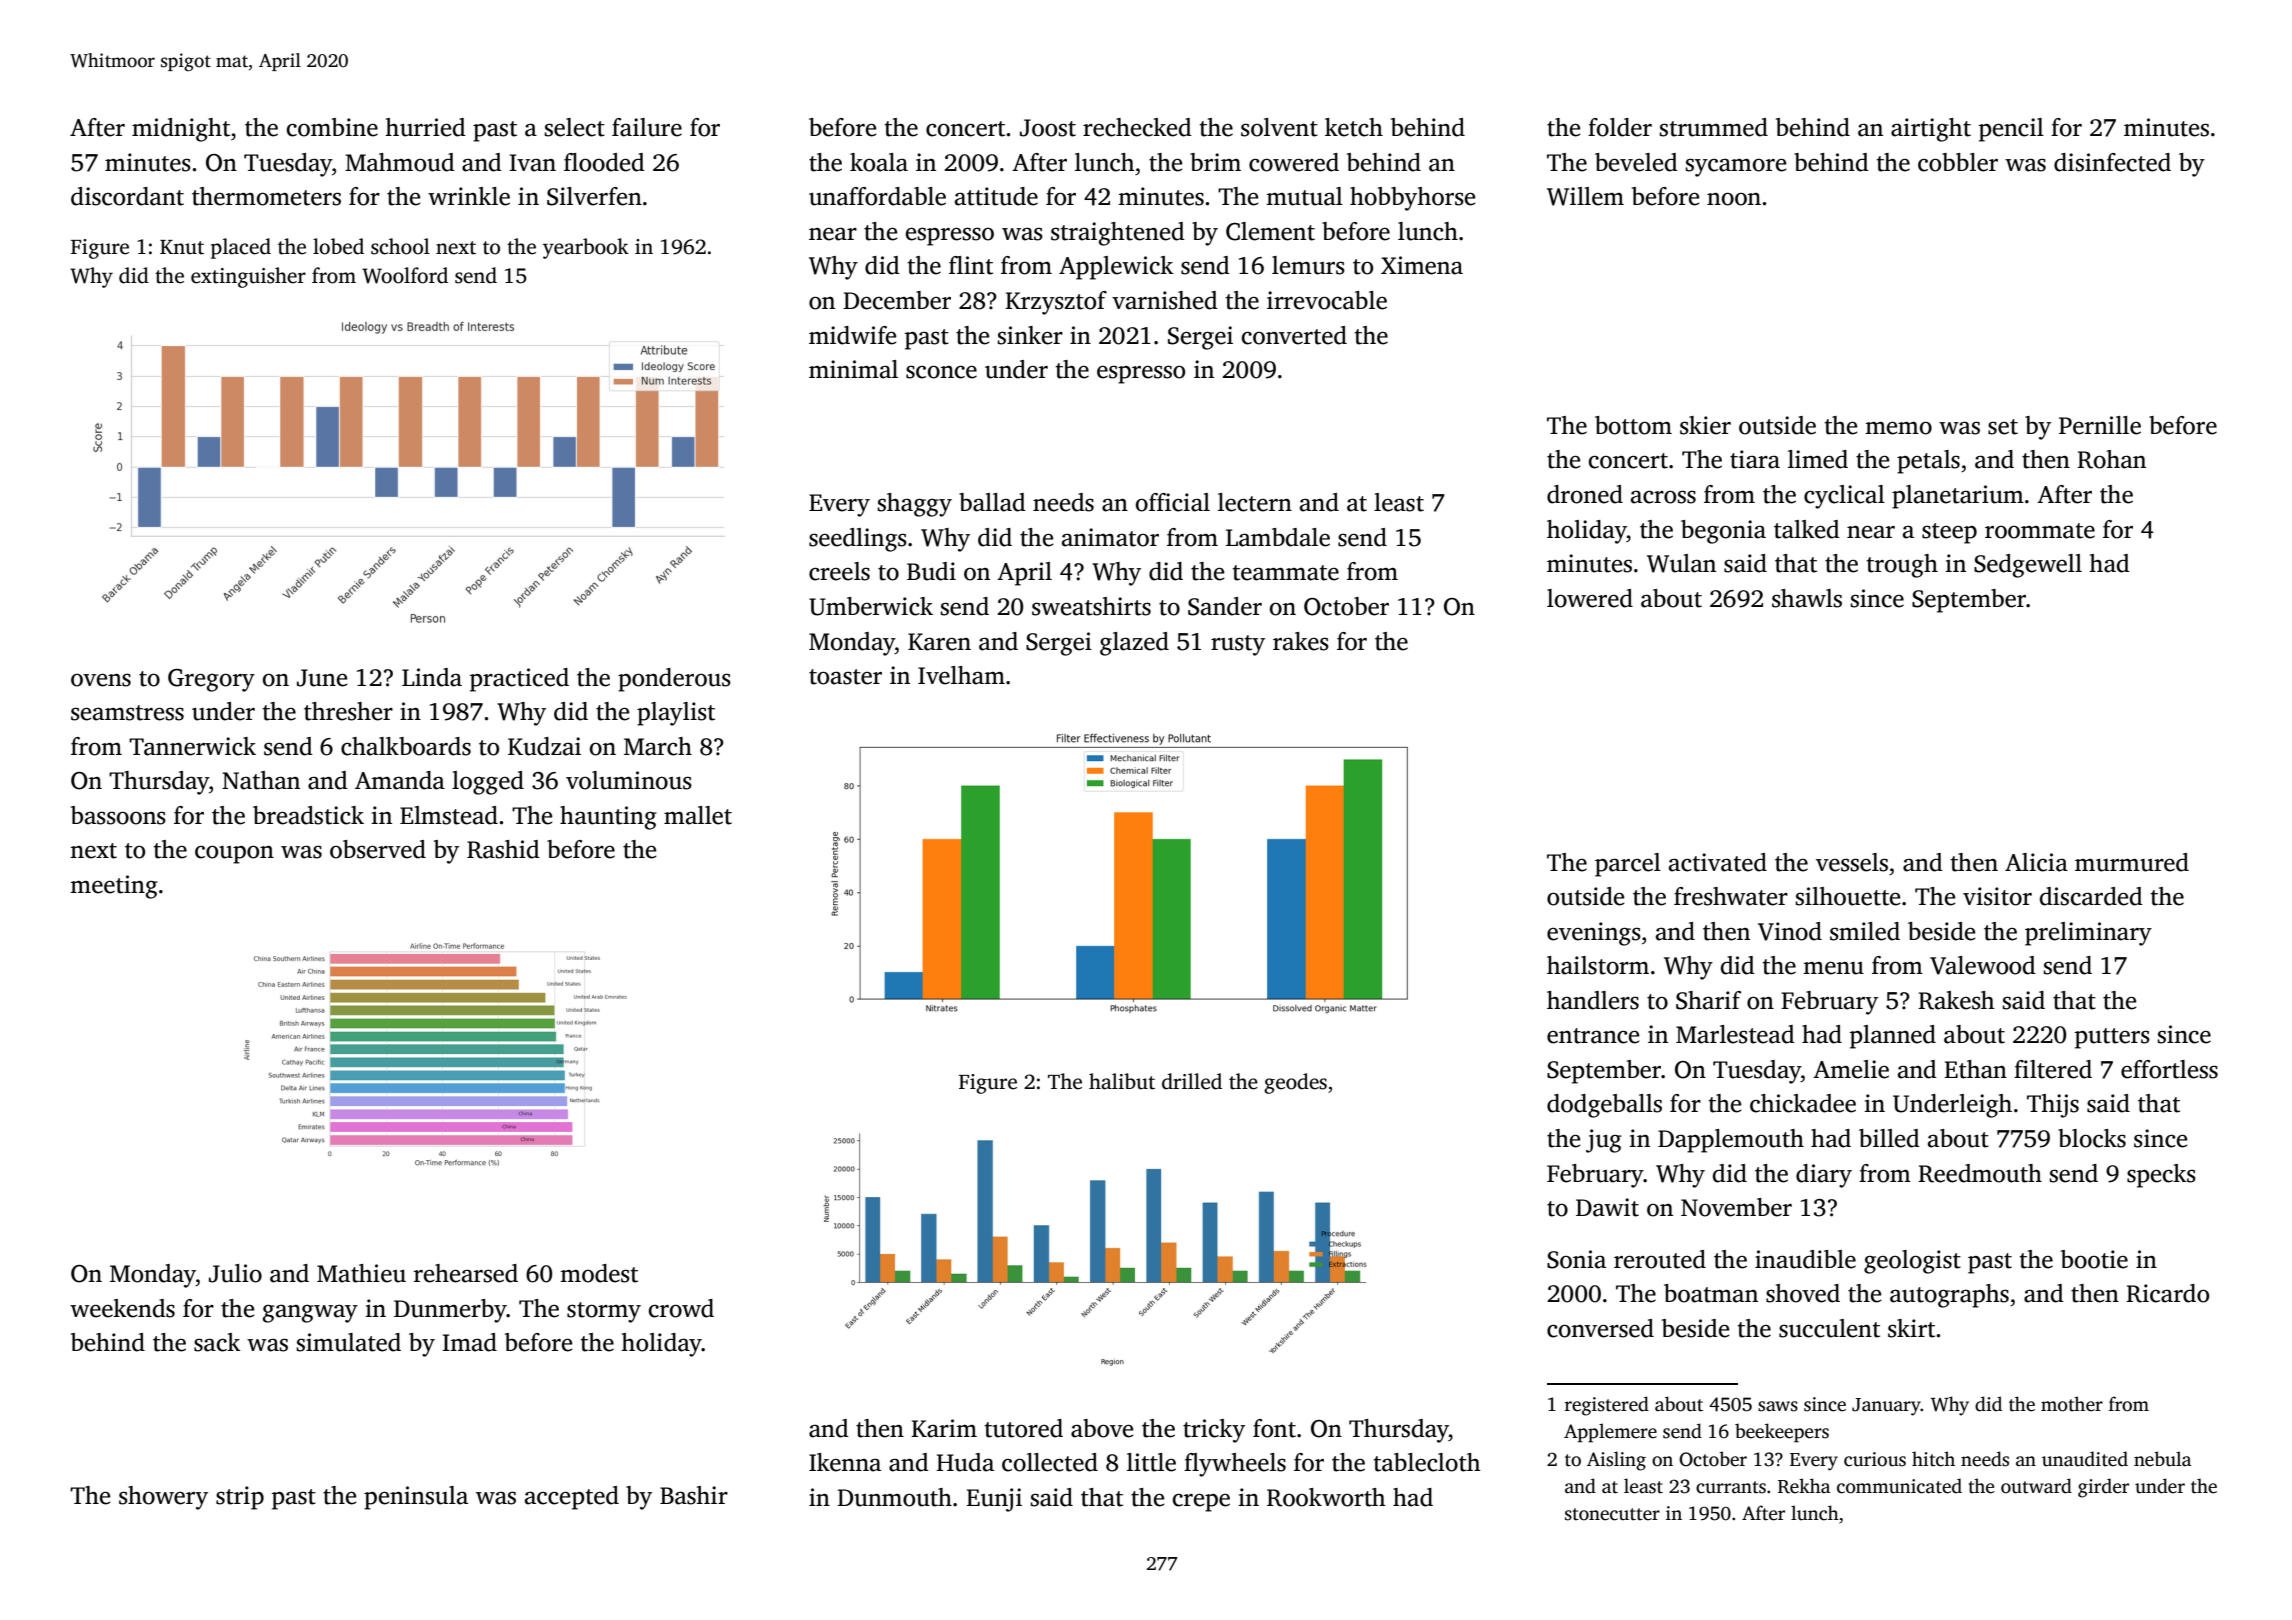 The width and height of the image is (2292, 1620). What do you see at coordinates (572, 1498) in the image?
I see `accepted` at bounding box center [572, 1498].
